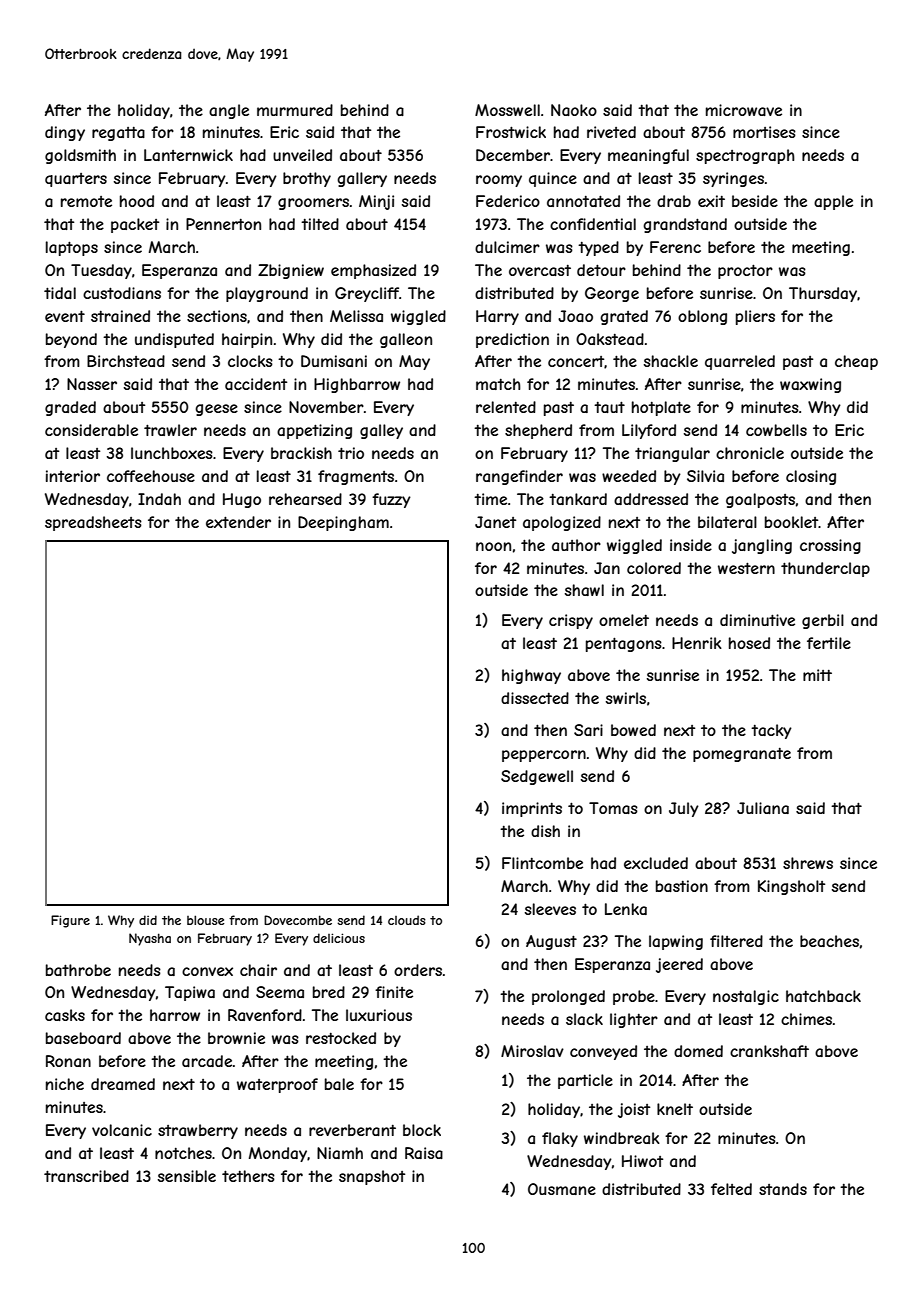 The height and width of the document is (1308, 924). I want to click on extender, so click(238, 522).
